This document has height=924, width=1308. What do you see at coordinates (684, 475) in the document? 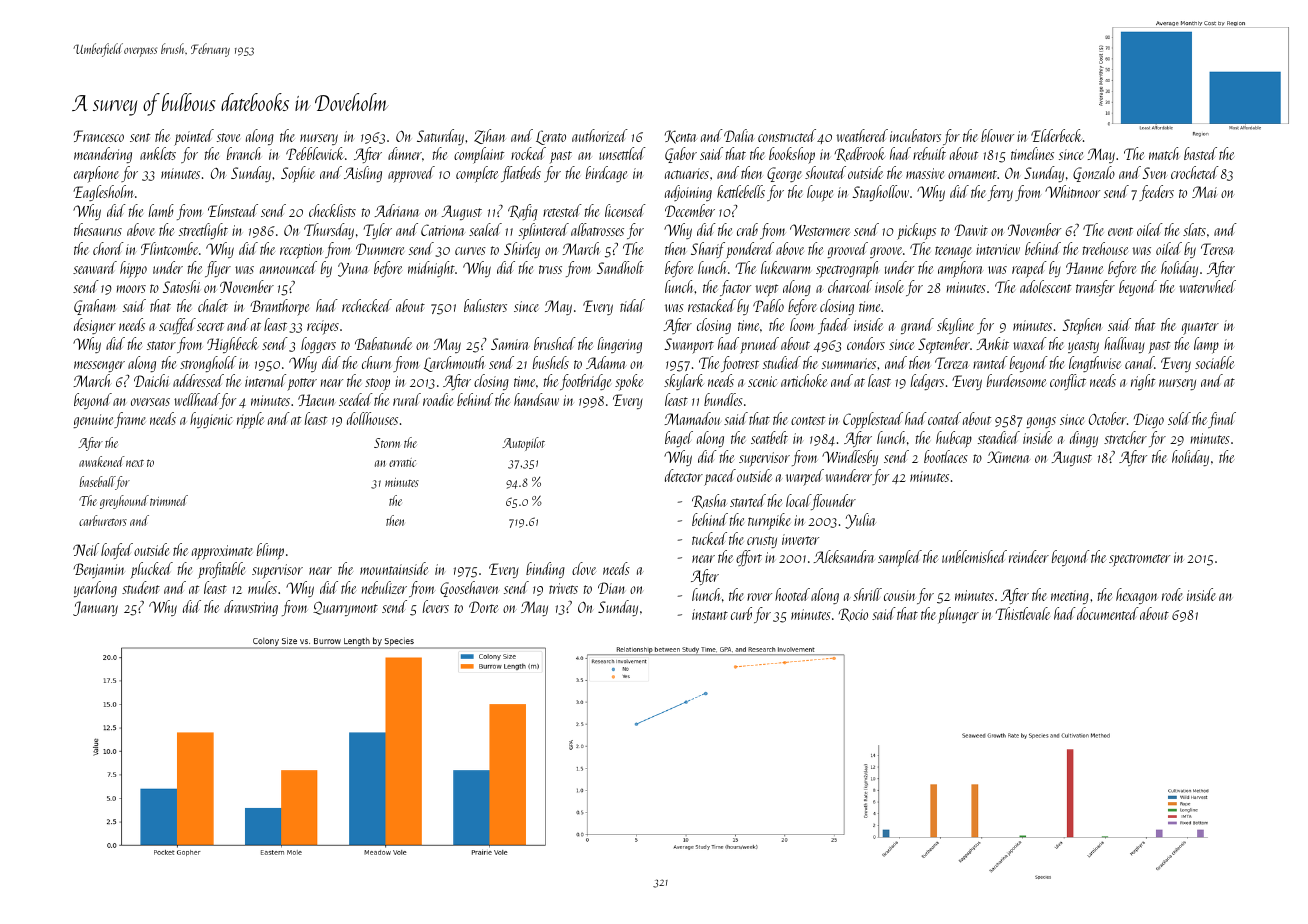
I see `detector` at bounding box center [684, 475].
